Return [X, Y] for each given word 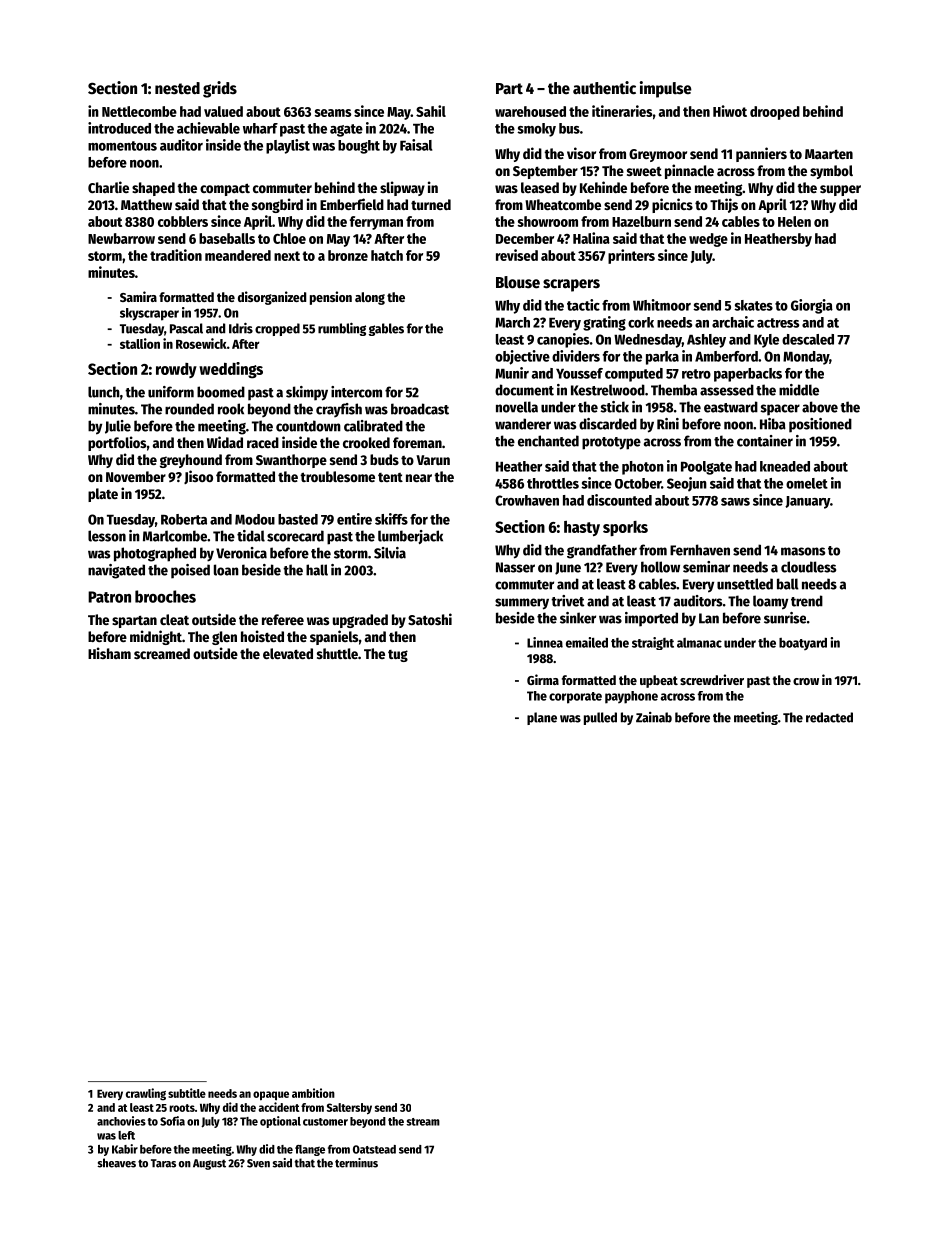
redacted [829, 717]
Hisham [109, 653]
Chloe [289, 238]
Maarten [829, 154]
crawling [146, 1094]
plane [542, 718]
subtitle [187, 1093]
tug [398, 656]
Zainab [654, 717]
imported [651, 619]
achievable [208, 128]
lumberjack [410, 537]
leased [540, 187]
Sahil [431, 111]
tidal [251, 536]
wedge [708, 240]
